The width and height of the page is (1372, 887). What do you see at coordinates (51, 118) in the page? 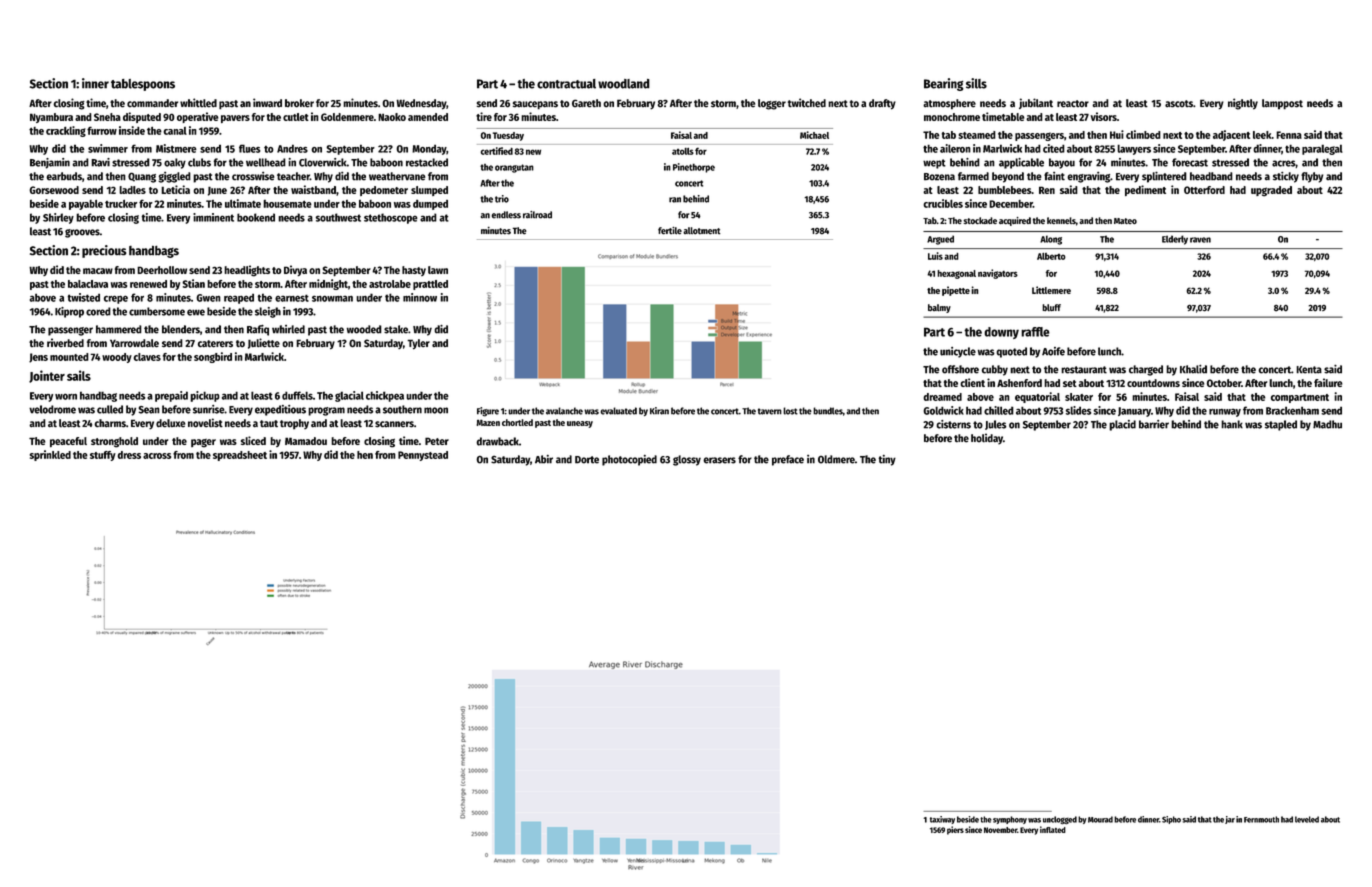
I see `Nyambura` at bounding box center [51, 118].
